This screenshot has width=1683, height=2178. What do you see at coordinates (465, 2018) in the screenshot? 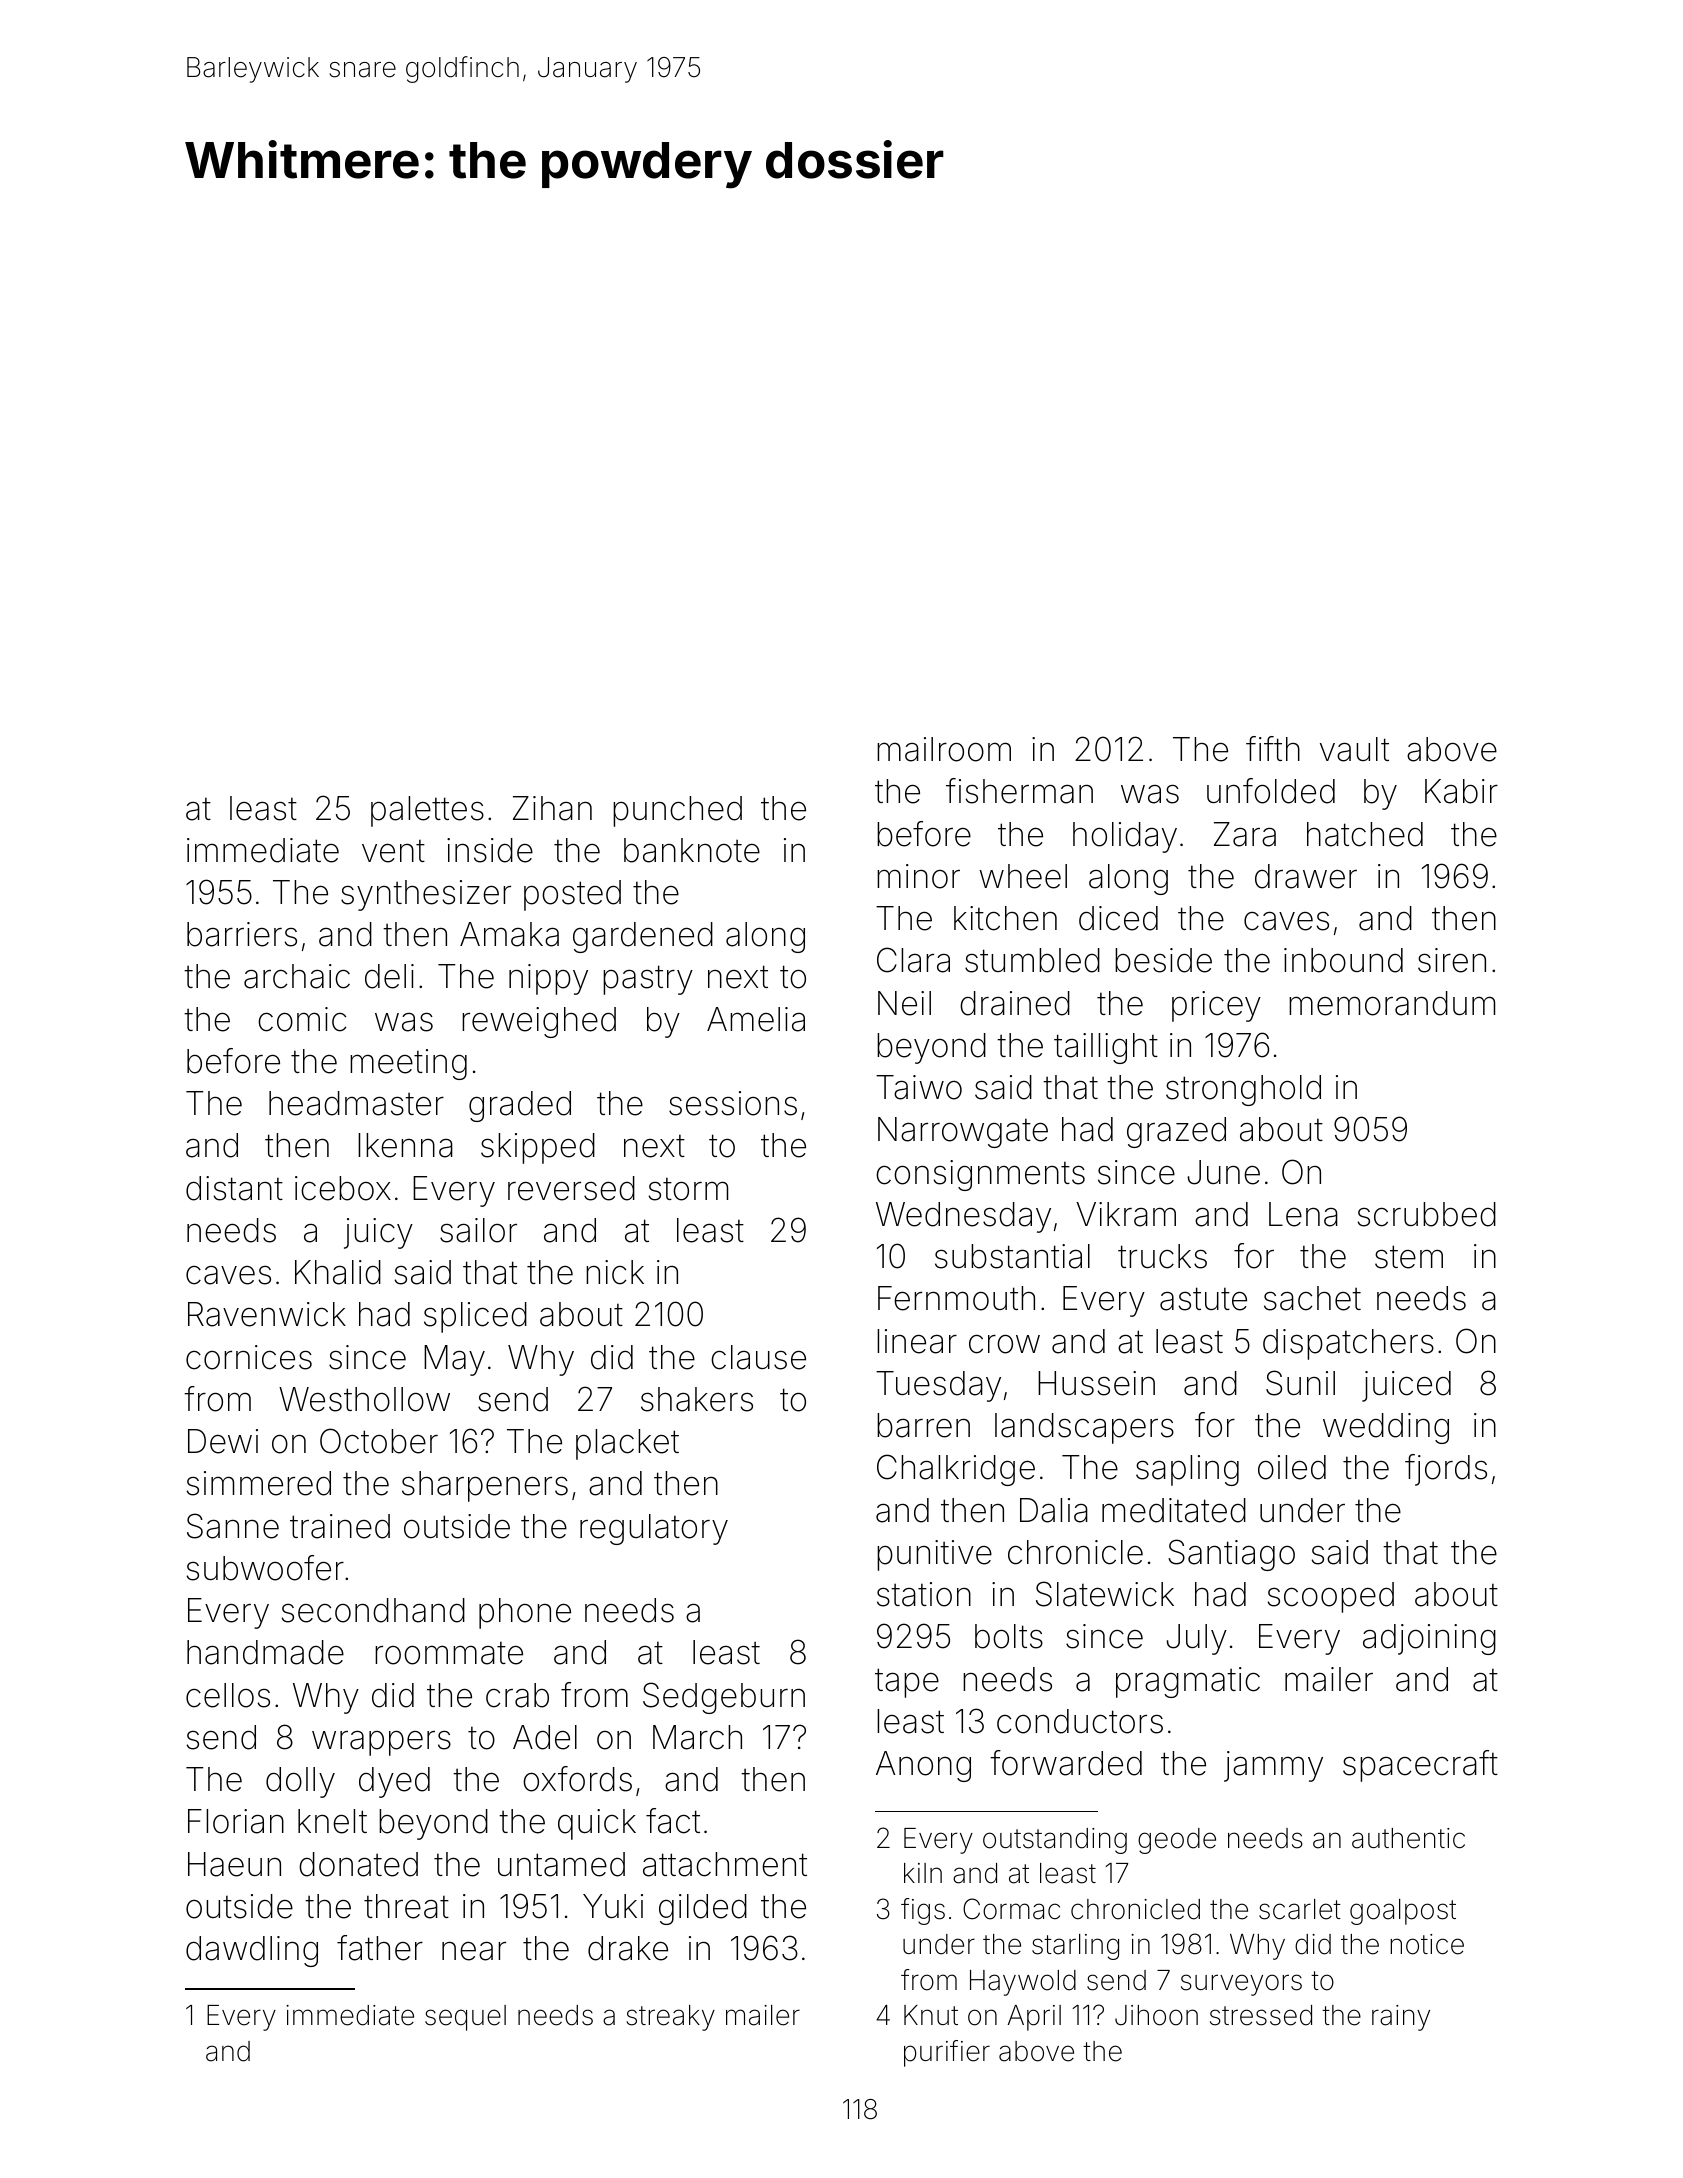
I see `sequel` at bounding box center [465, 2018].
